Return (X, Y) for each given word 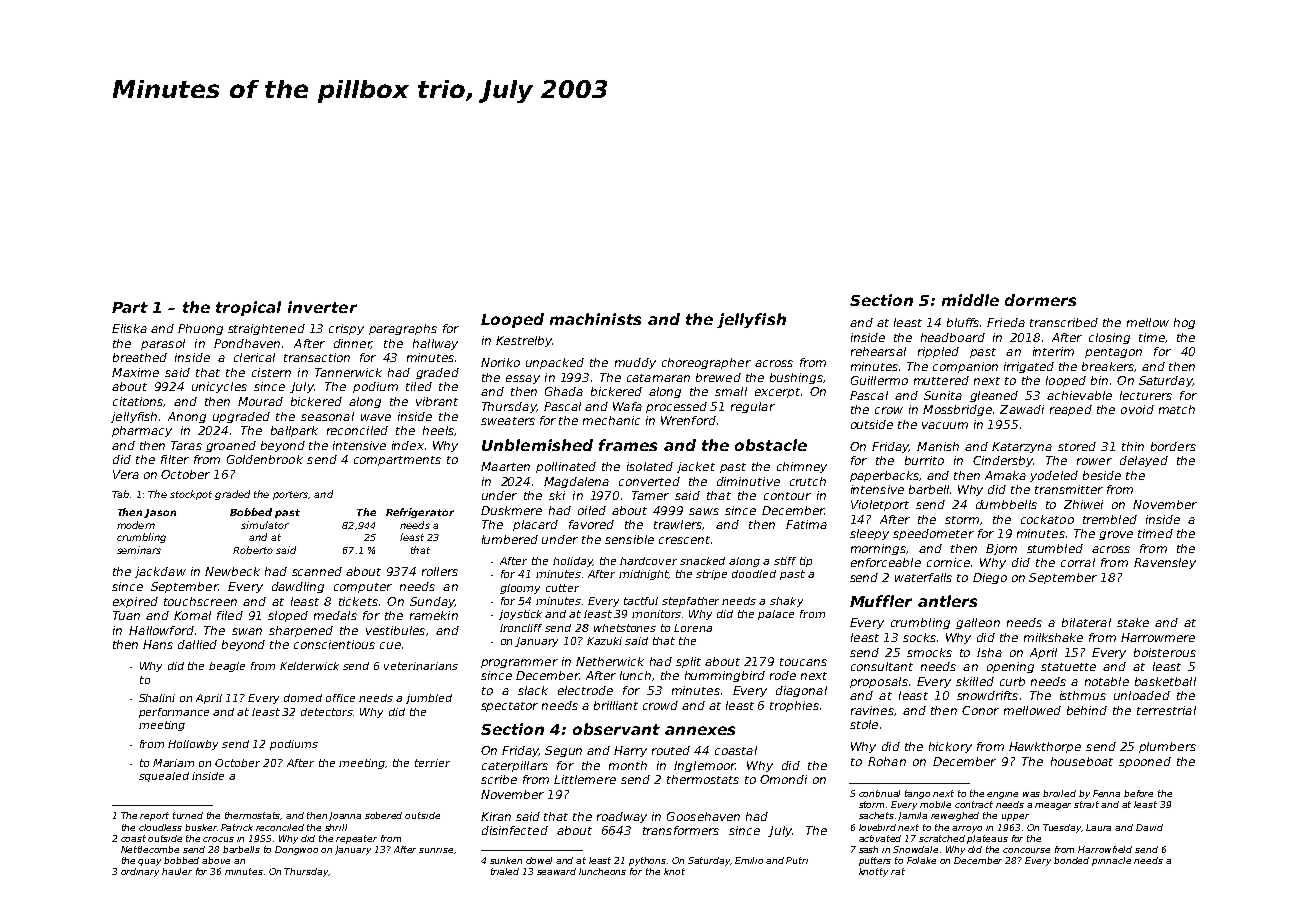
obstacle (771, 445)
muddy (635, 363)
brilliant (616, 705)
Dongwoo (296, 850)
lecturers (1146, 395)
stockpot (191, 495)
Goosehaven (703, 816)
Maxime (135, 372)
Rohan (887, 761)
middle (970, 300)
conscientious (334, 644)
